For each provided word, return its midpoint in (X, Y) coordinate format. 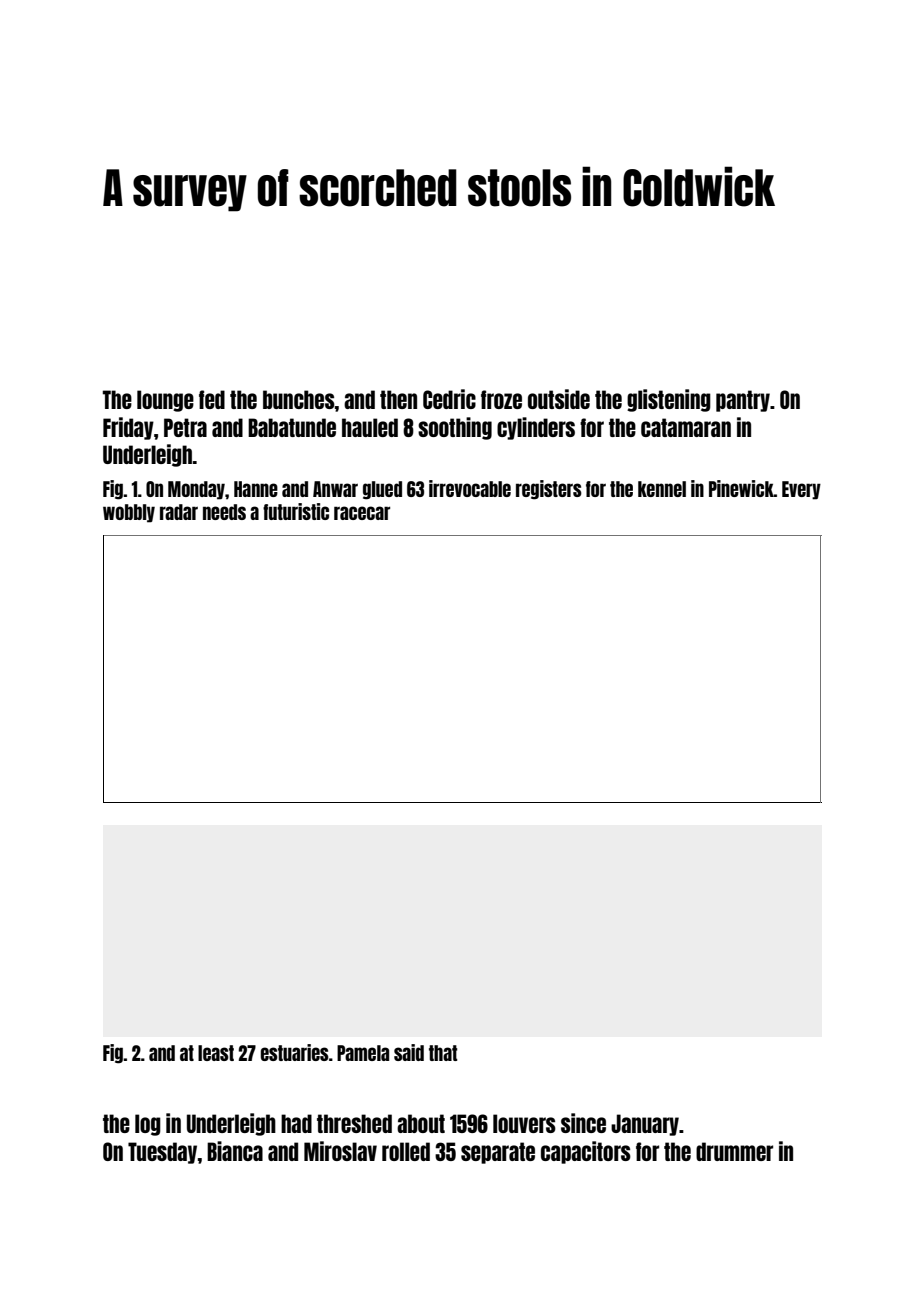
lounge (165, 401)
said (409, 1052)
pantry (743, 401)
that (443, 1053)
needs (224, 512)
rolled (406, 1151)
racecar (362, 513)
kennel (662, 489)
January (645, 1125)
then (398, 399)
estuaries (295, 1052)
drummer (734, 1151)
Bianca (235, 1151)
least (216, 1053)
